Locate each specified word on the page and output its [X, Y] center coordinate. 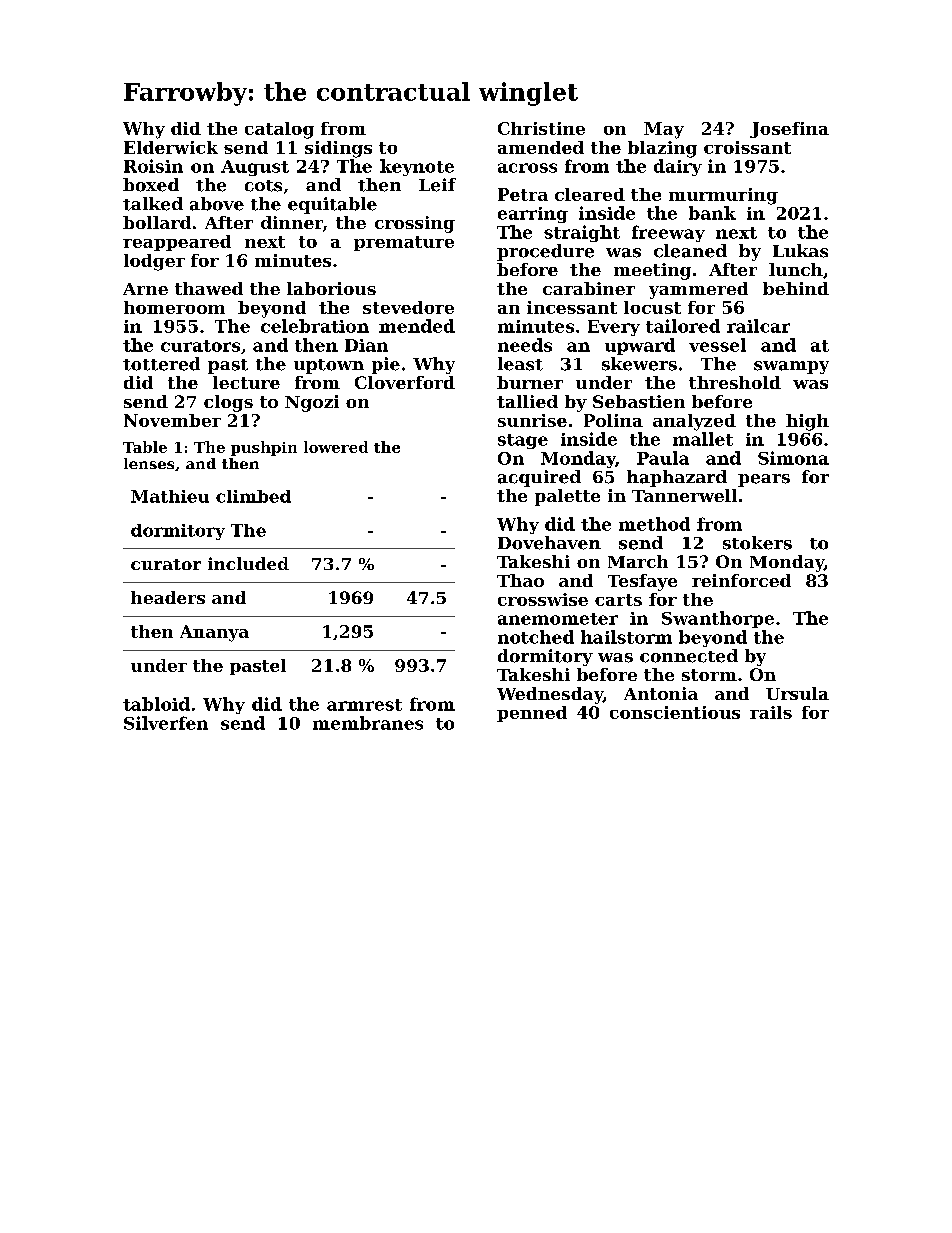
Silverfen [166, 723]
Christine [541, 128]
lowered [336, 447]
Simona [793, 458]
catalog [279, 130]
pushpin [264, 448]
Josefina [789, 130]
